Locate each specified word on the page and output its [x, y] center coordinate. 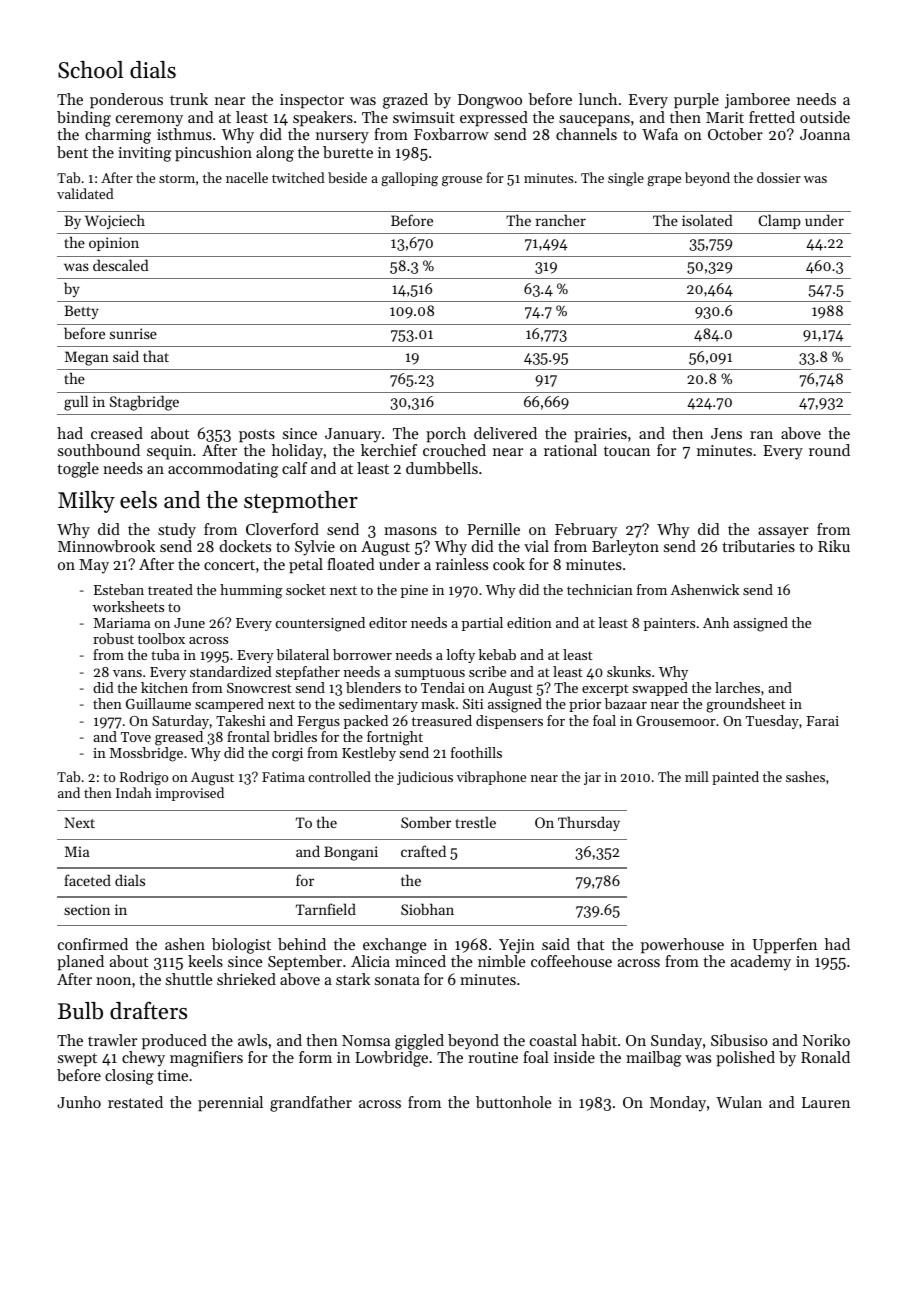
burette [348, 152]
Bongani [351, 853]
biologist [241, 946]
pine [414, 591]
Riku [834, 546]
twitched [298, 177]
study [177, 531]
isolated [707, 220]
